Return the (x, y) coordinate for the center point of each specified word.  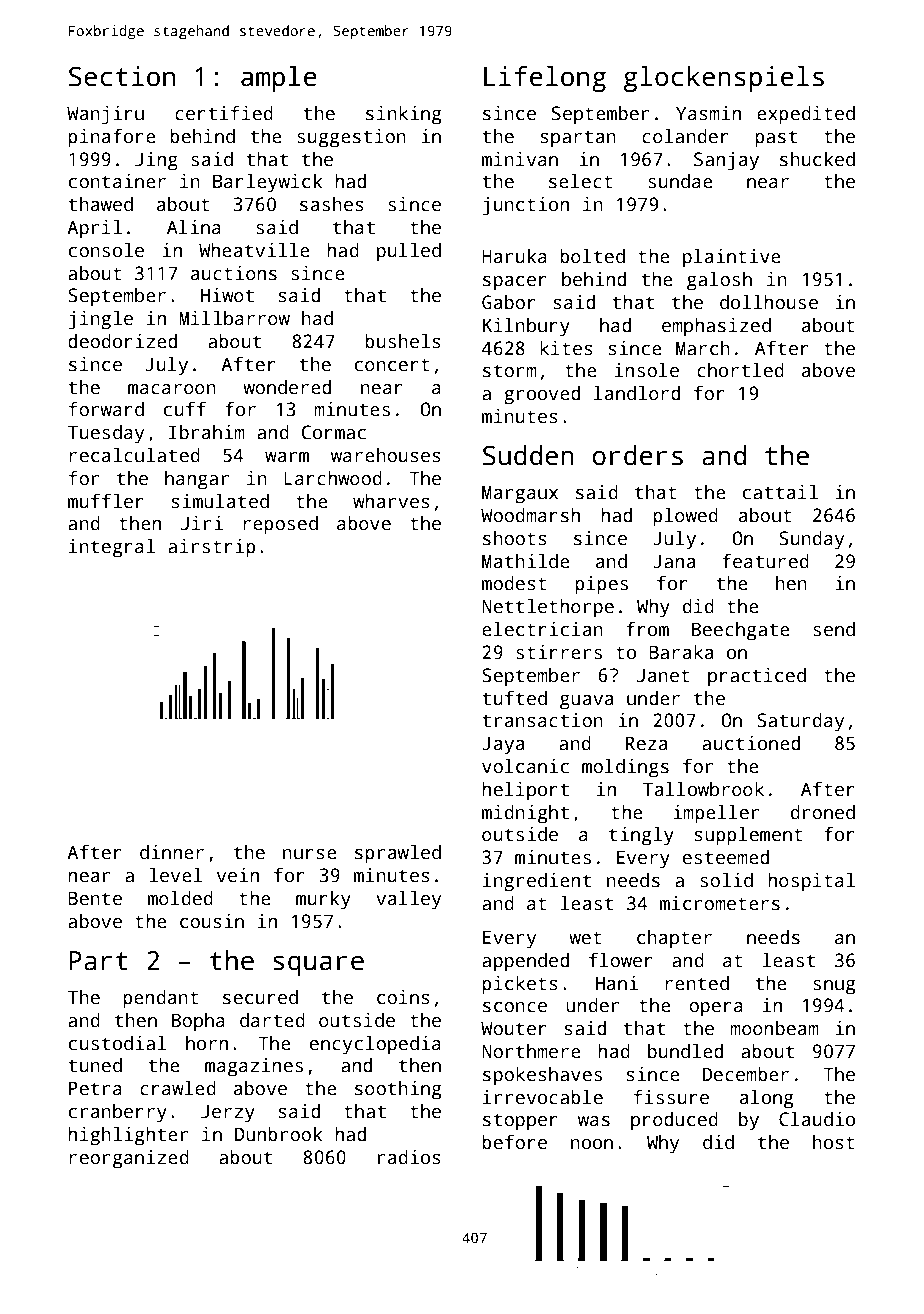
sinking (403, 115)
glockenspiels (724, 79)
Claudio (817, 1119)
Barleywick (267, 183)
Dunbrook (278, 1134)
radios (409, 1157)
